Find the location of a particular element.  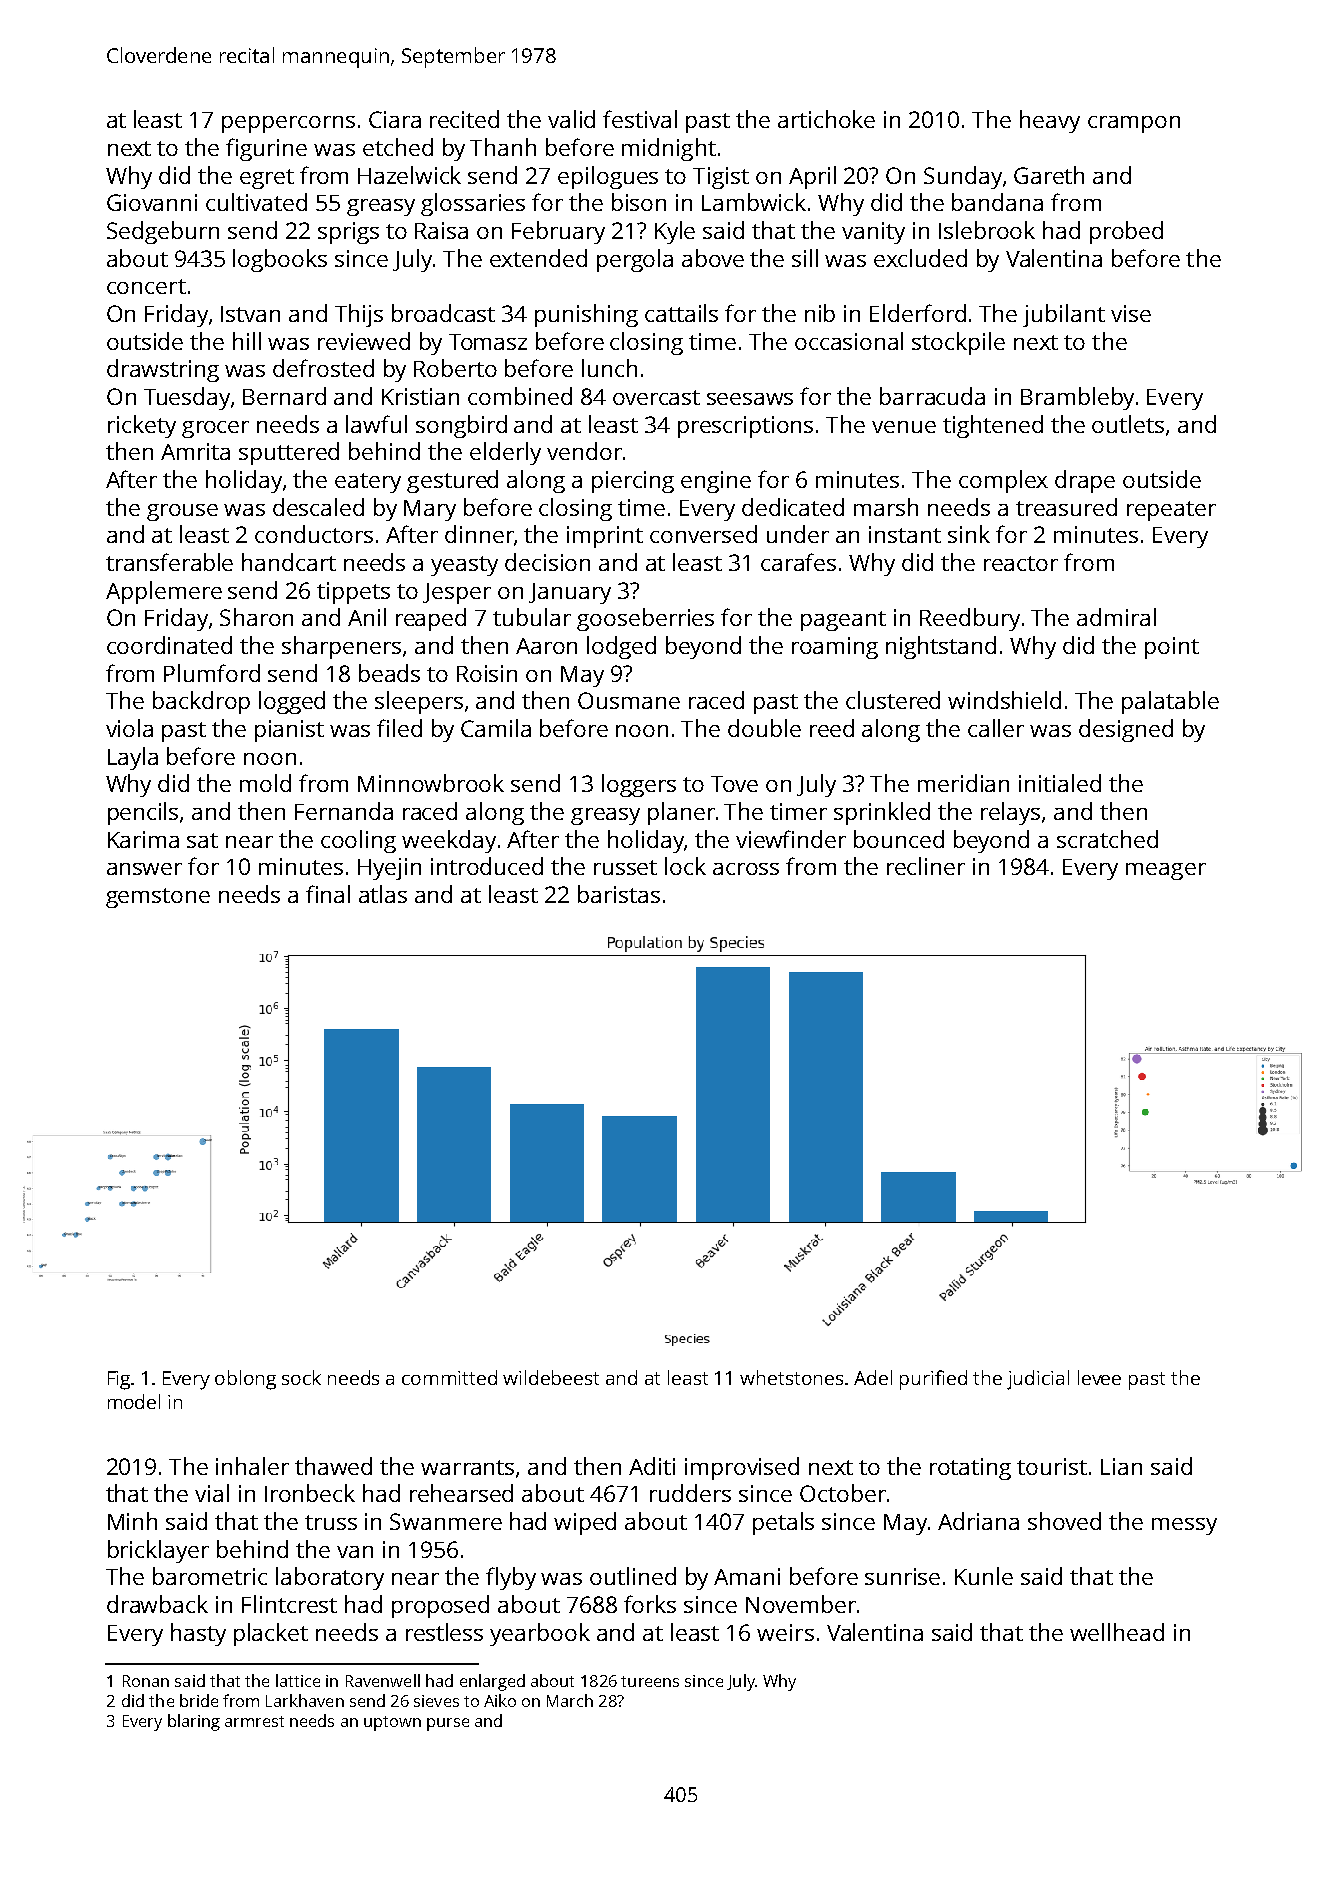

gemstone is located at coordinates (158, 898).
